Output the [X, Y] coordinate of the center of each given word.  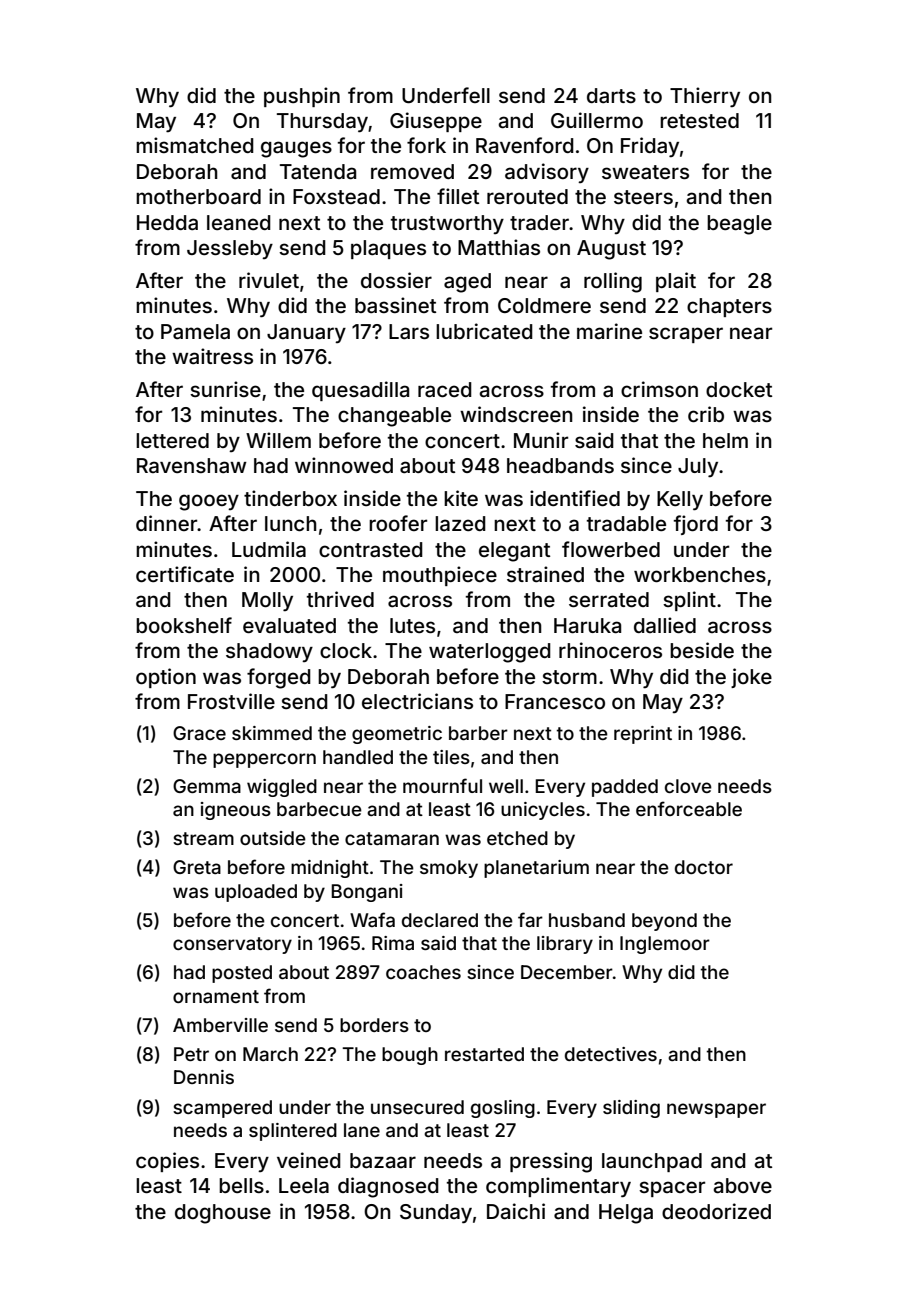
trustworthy [447, 224]
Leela [304, 1185]
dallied [665, 625]
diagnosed [388, 1187]
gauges [296, 149]
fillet [458, 196]
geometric [397, 735]
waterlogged [490, 653]
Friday [650, 147]
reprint [643, 735]
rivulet [269, 280]
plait [676, 282]
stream [203, 838]
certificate [185, 574]
